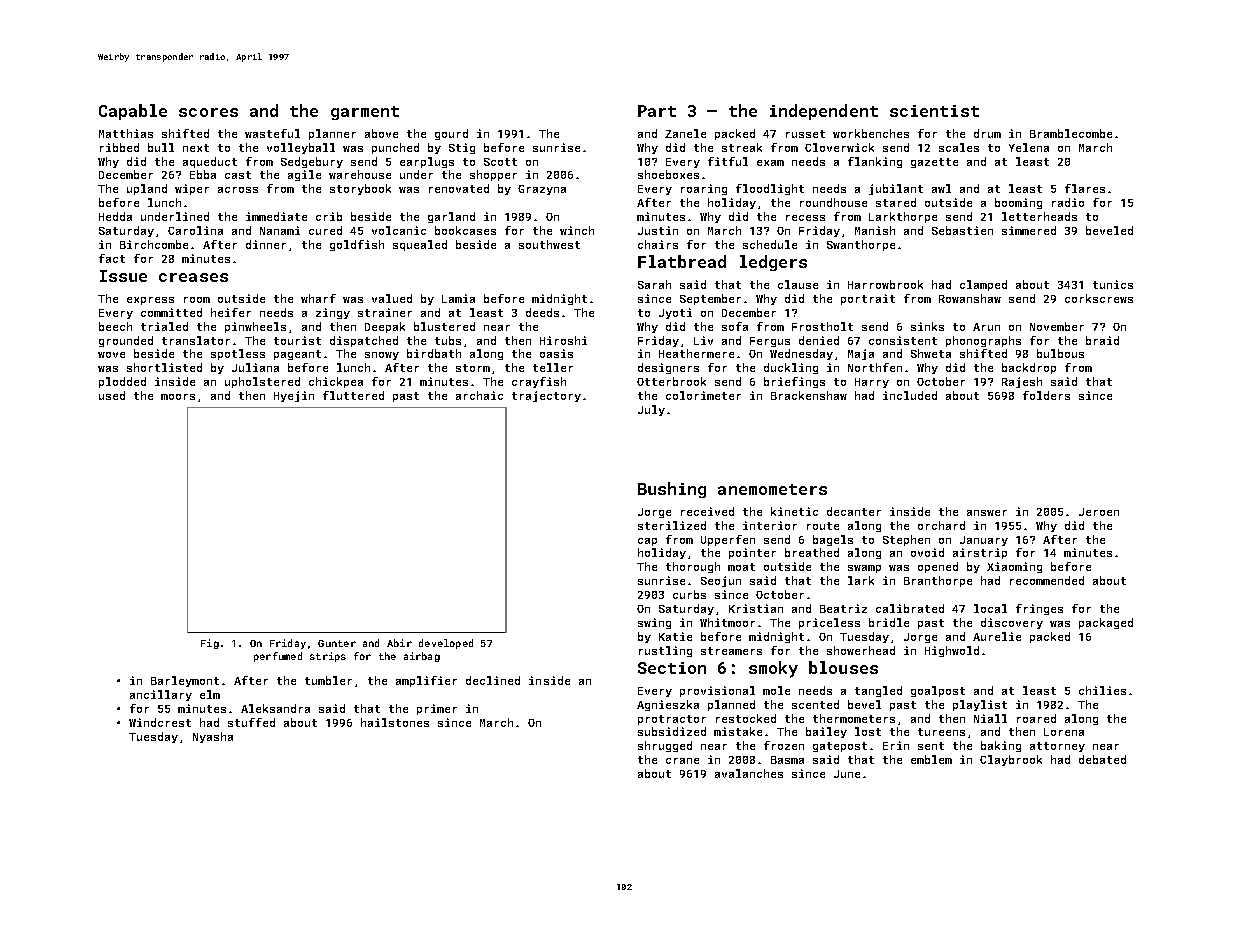 The image size is (1233, 952). I want to click on flanking, so click(875, 162).
